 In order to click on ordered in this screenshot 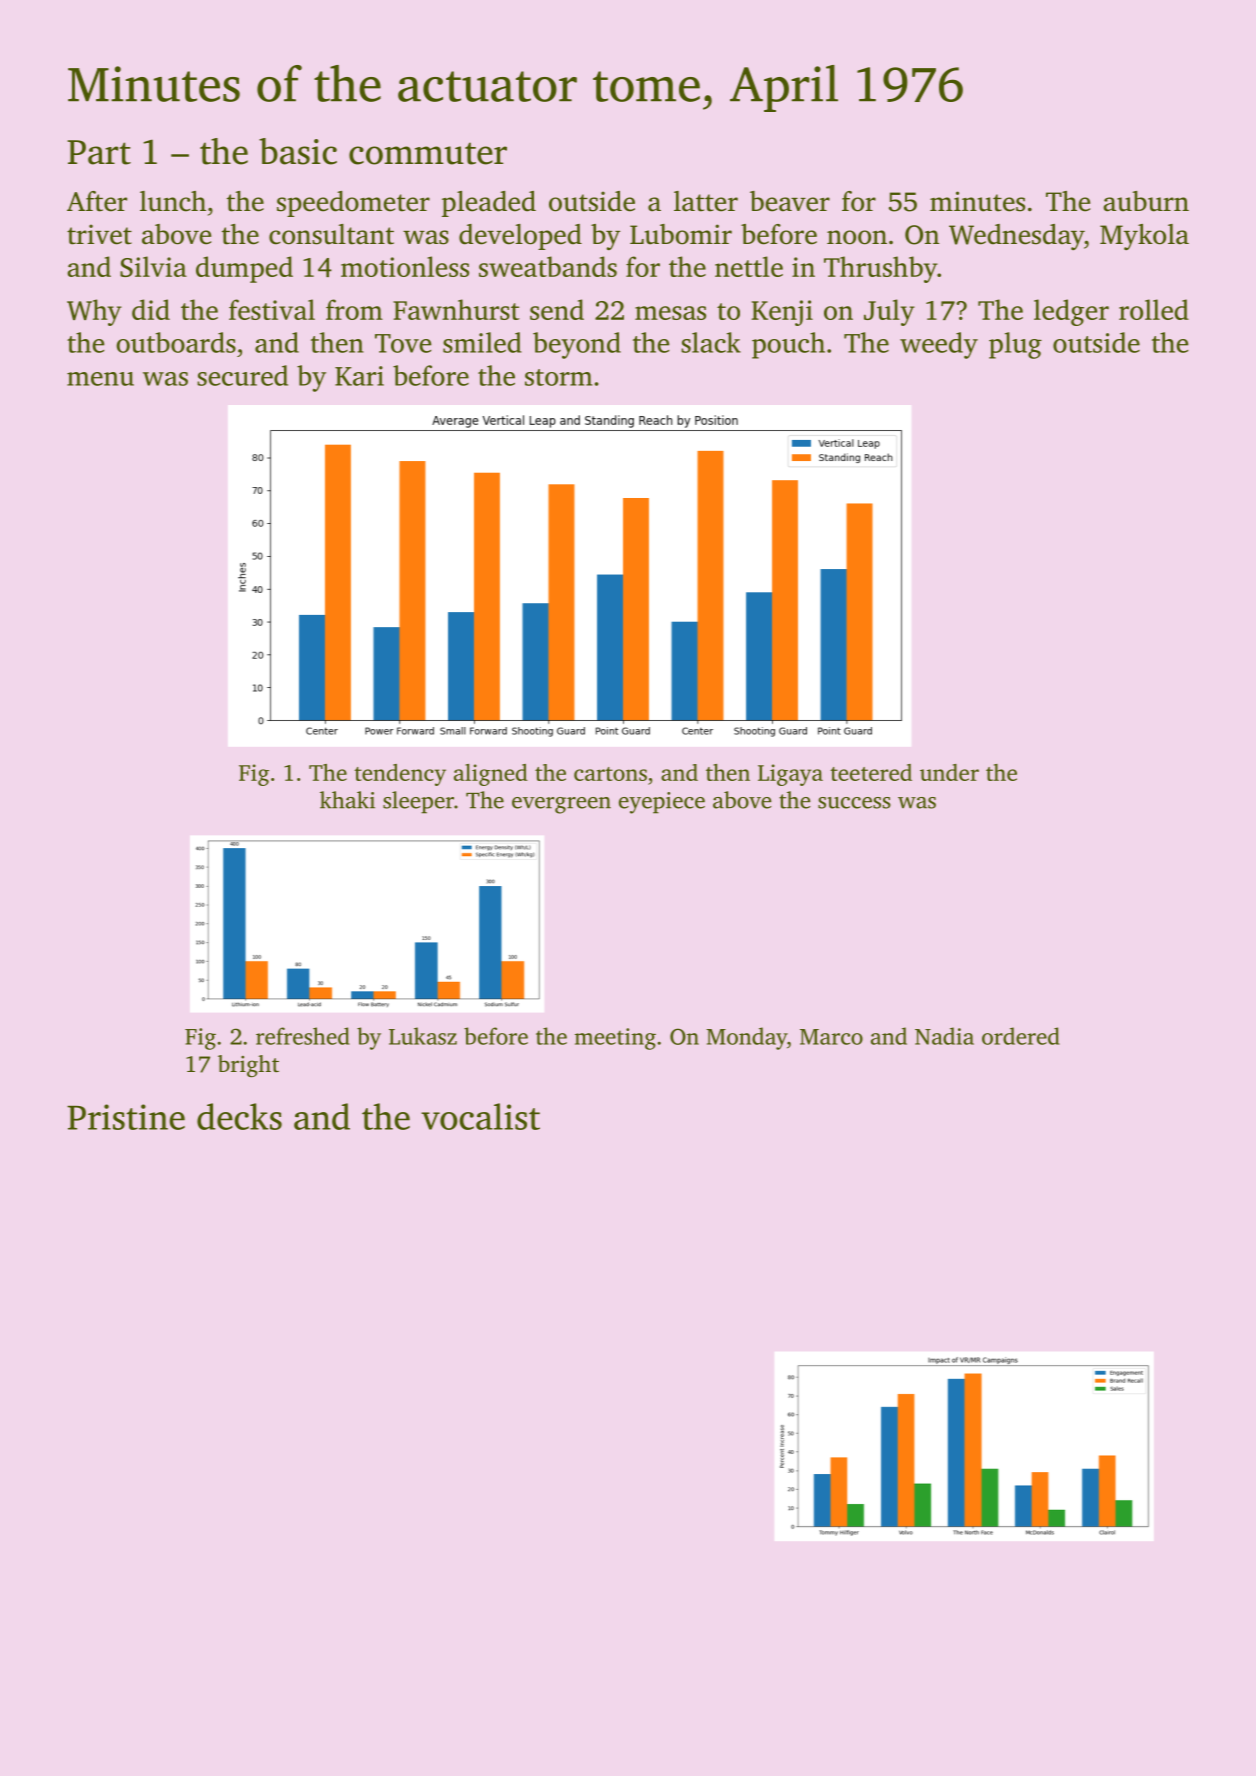, I will do `click(1021, 1036)`.
